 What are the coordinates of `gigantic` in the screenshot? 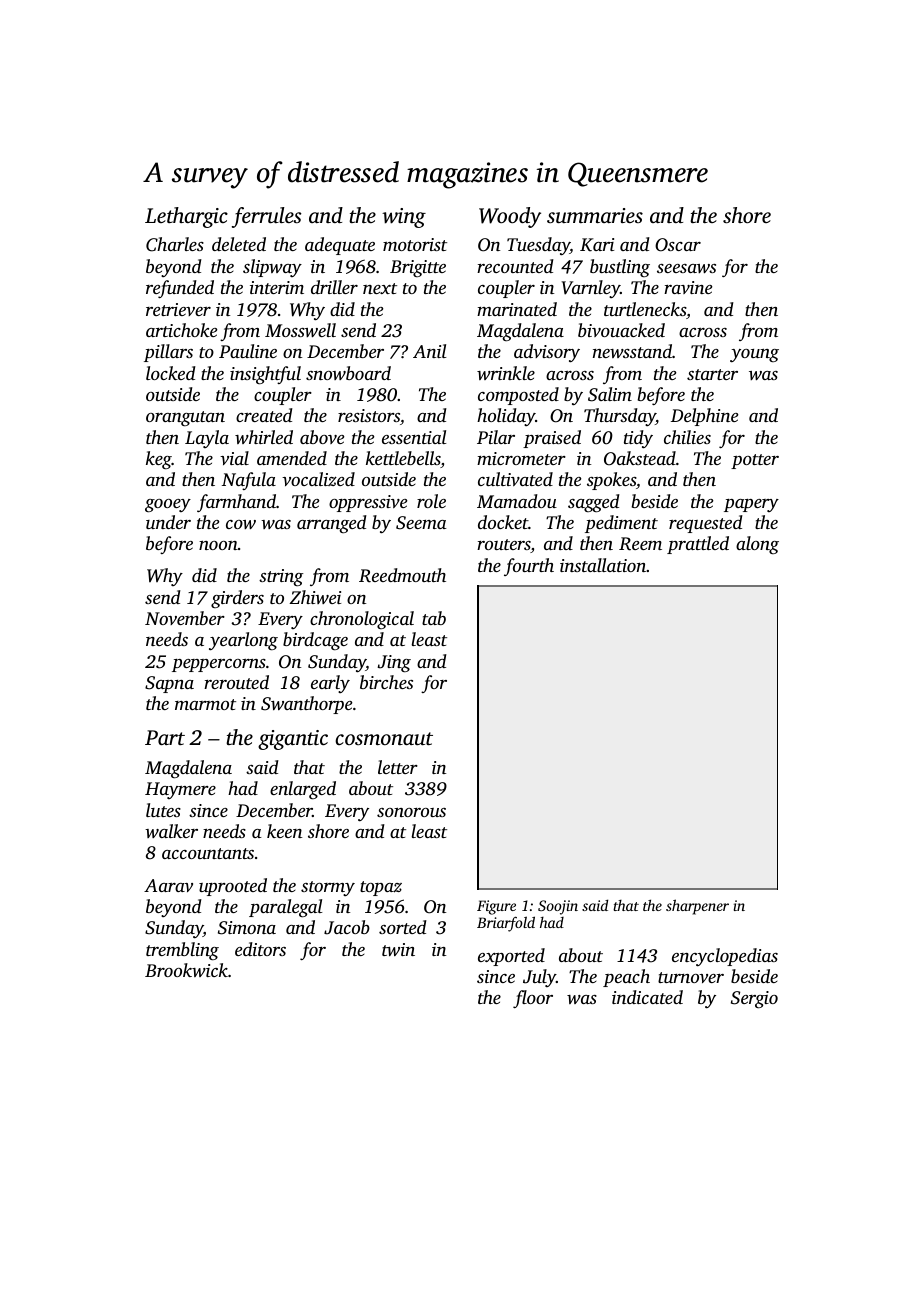 It's located at (293, 740).
